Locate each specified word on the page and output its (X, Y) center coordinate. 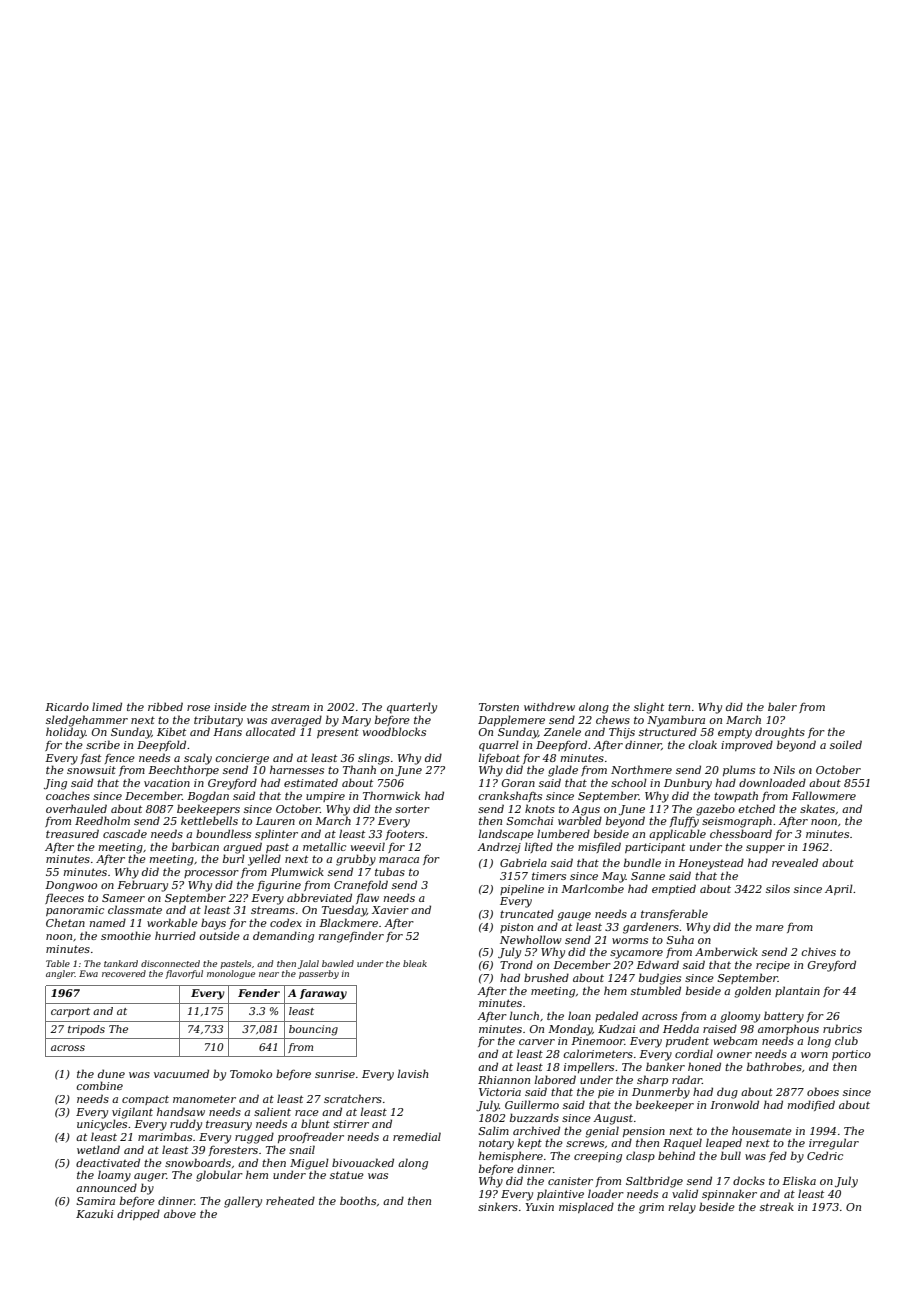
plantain (797, 991)
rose (198, 708)
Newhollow (531, 939)
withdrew (549, 706)
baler (782, 706)
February (142, 886)
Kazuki (95, 1213)
